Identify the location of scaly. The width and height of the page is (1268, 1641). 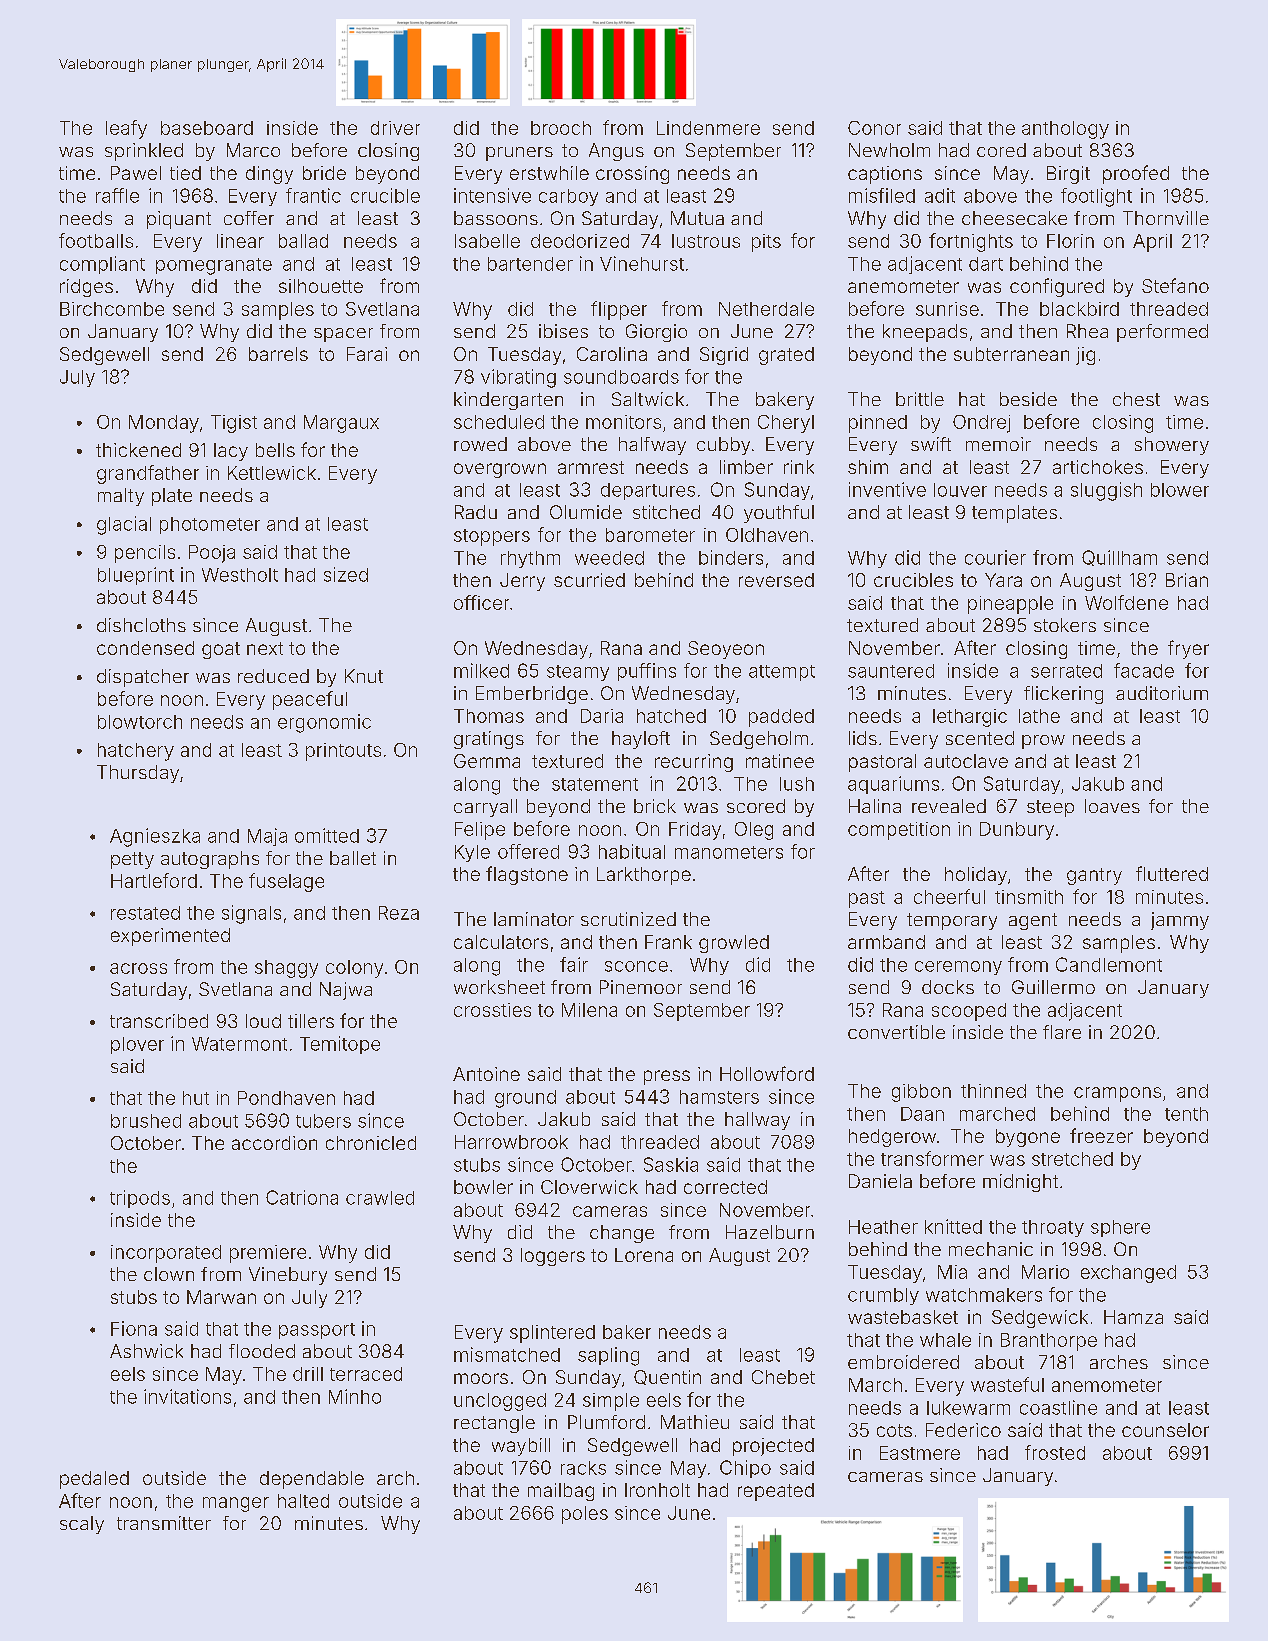
(82, 1525).
